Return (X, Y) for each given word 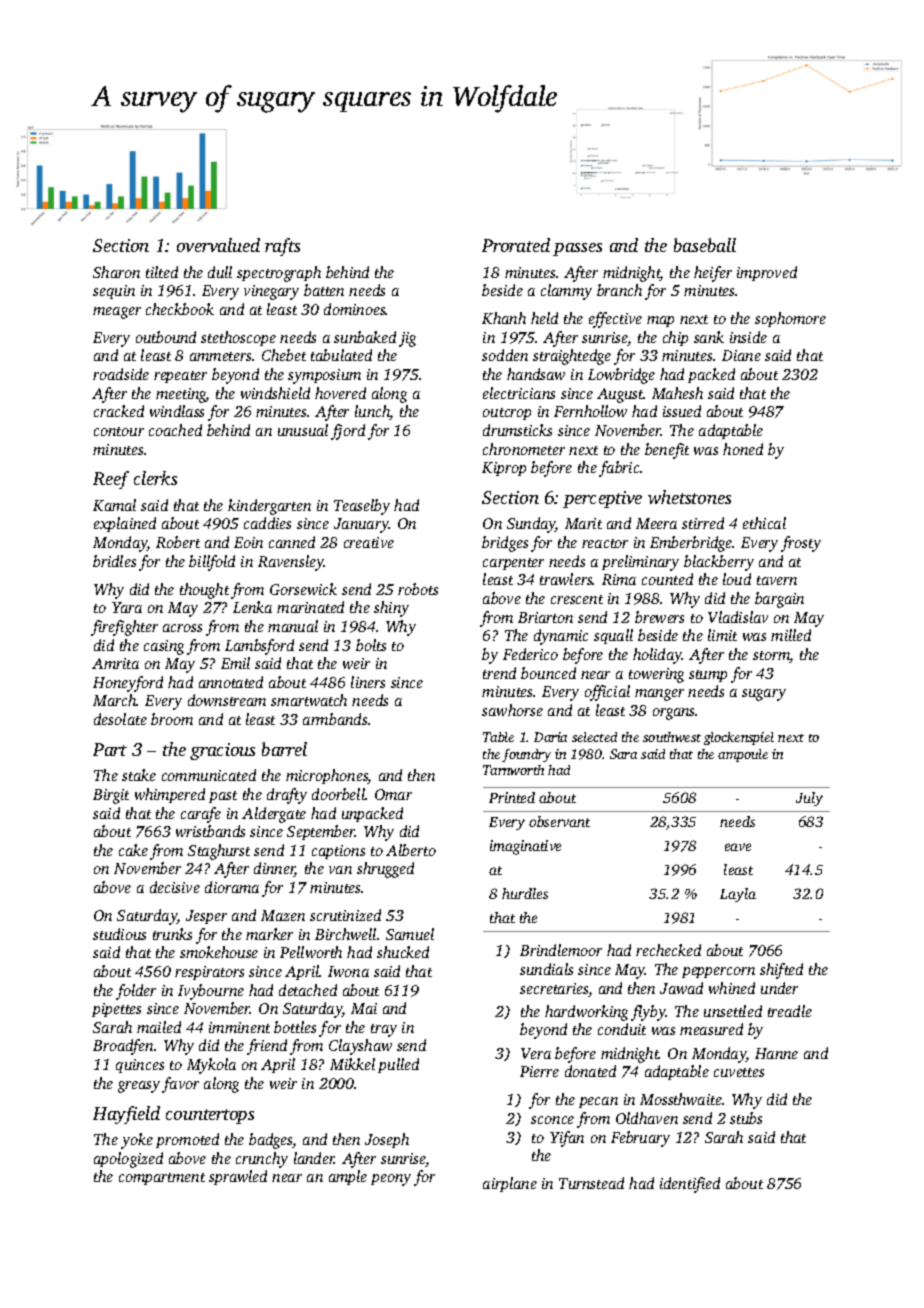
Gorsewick (303, 589)
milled (791, 635)
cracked (119, 411)
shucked (403, 952)
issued (682, 411)
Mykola (211, 1066)
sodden (505, 355)
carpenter (513, 564)
